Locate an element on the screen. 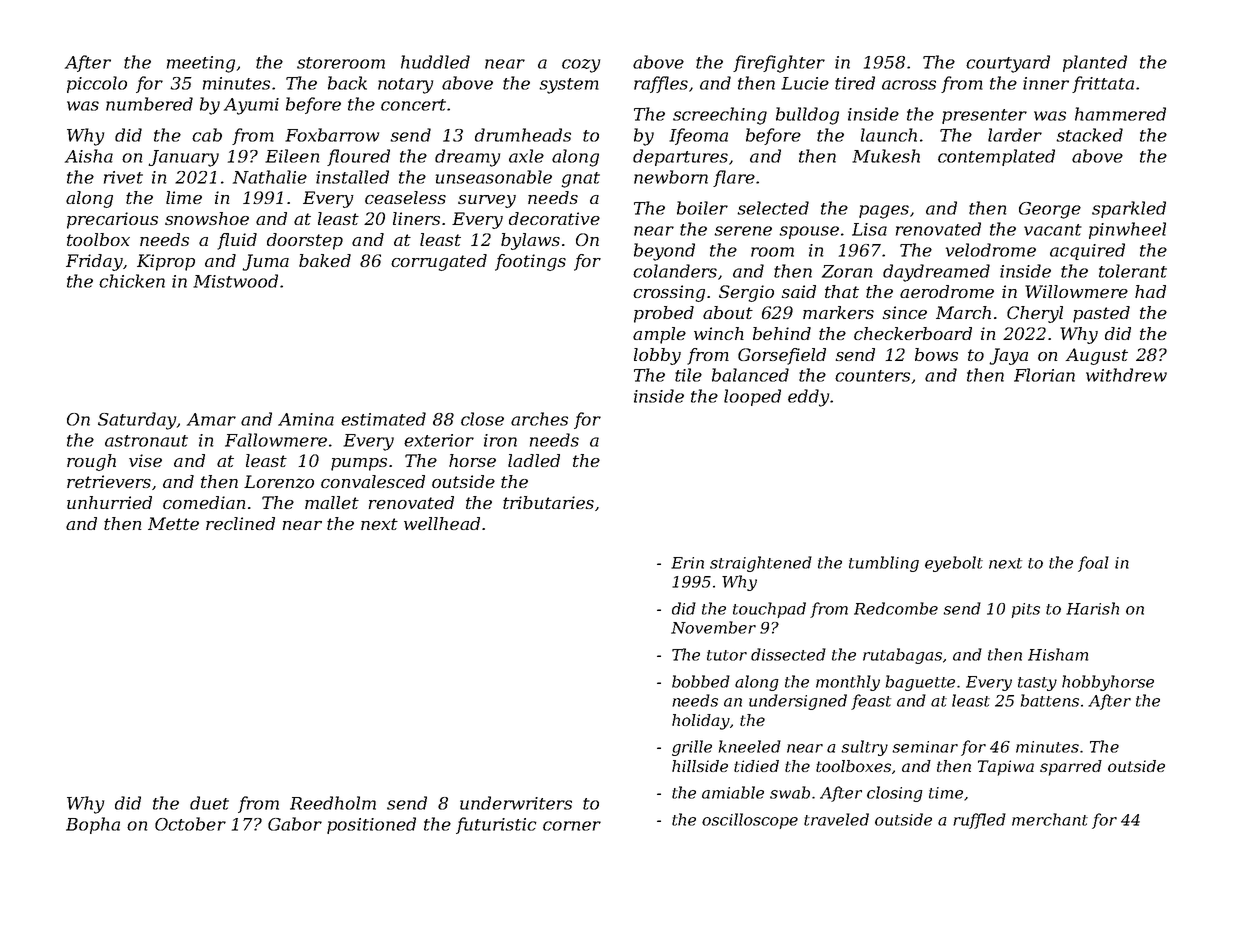 The width and height of the screenshot is (1233, 952). wellhead is located at coordinates (442, 523).
